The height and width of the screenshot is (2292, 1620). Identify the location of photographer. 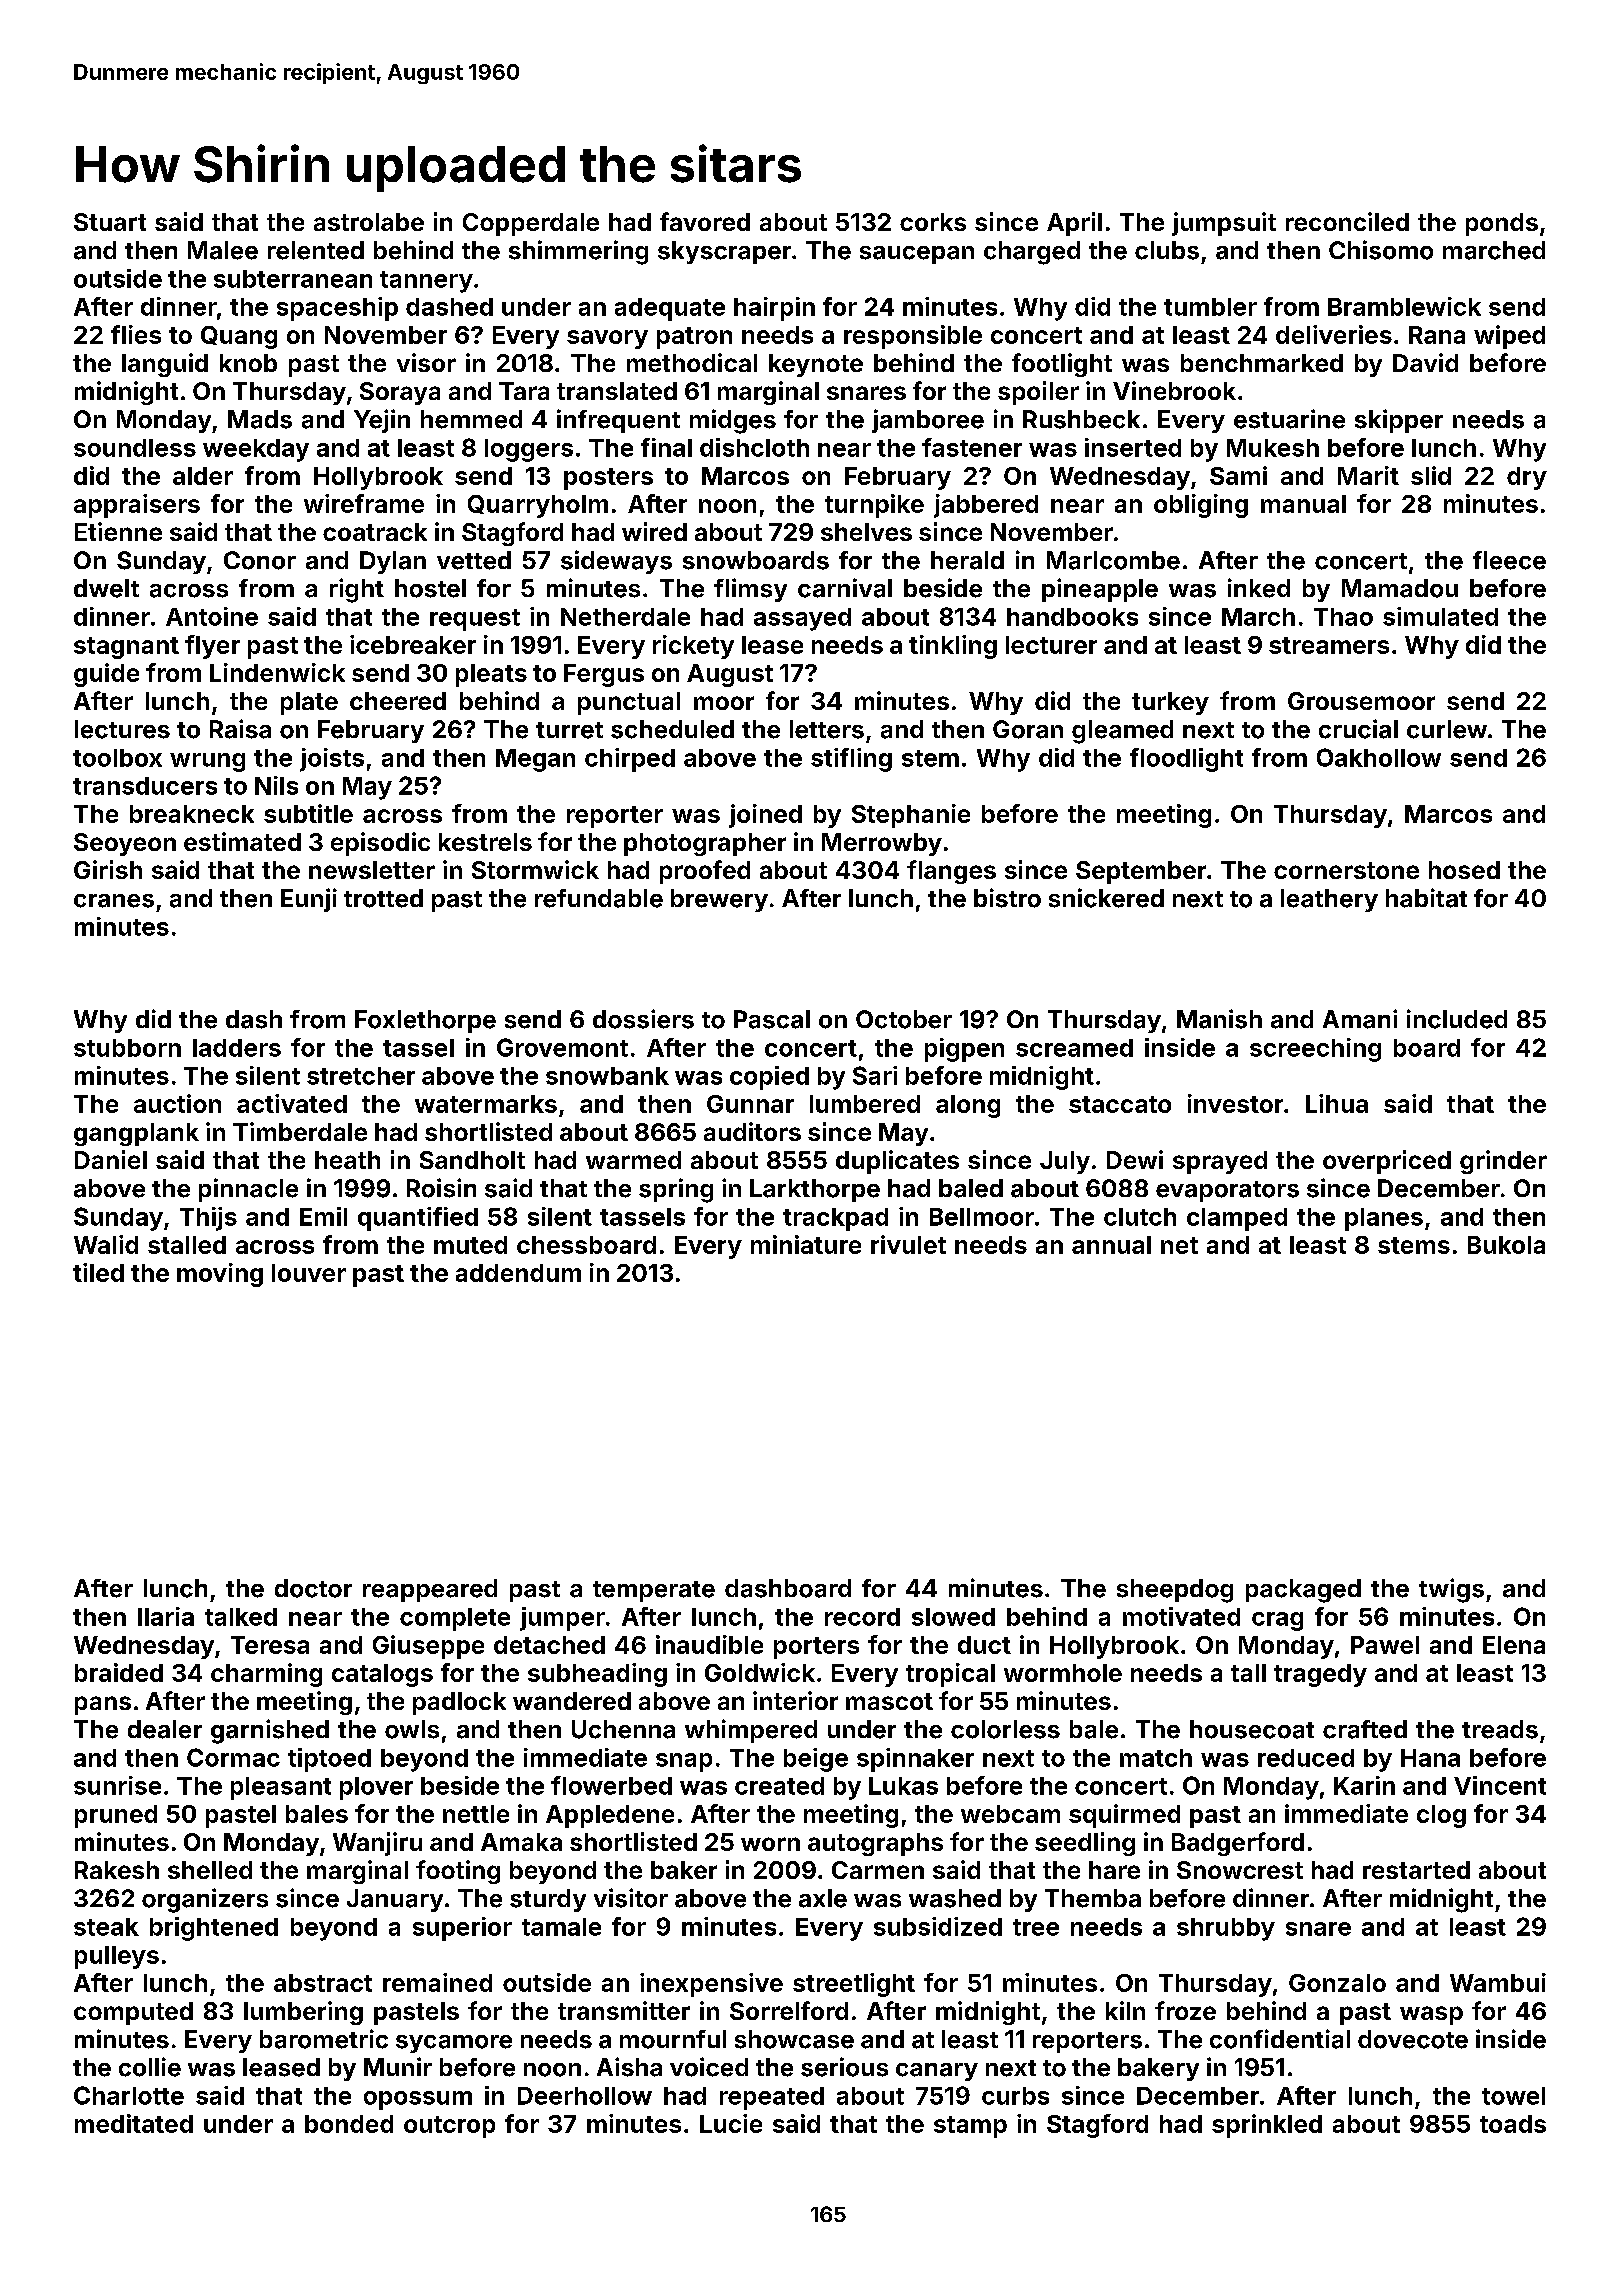
(705, 844).
